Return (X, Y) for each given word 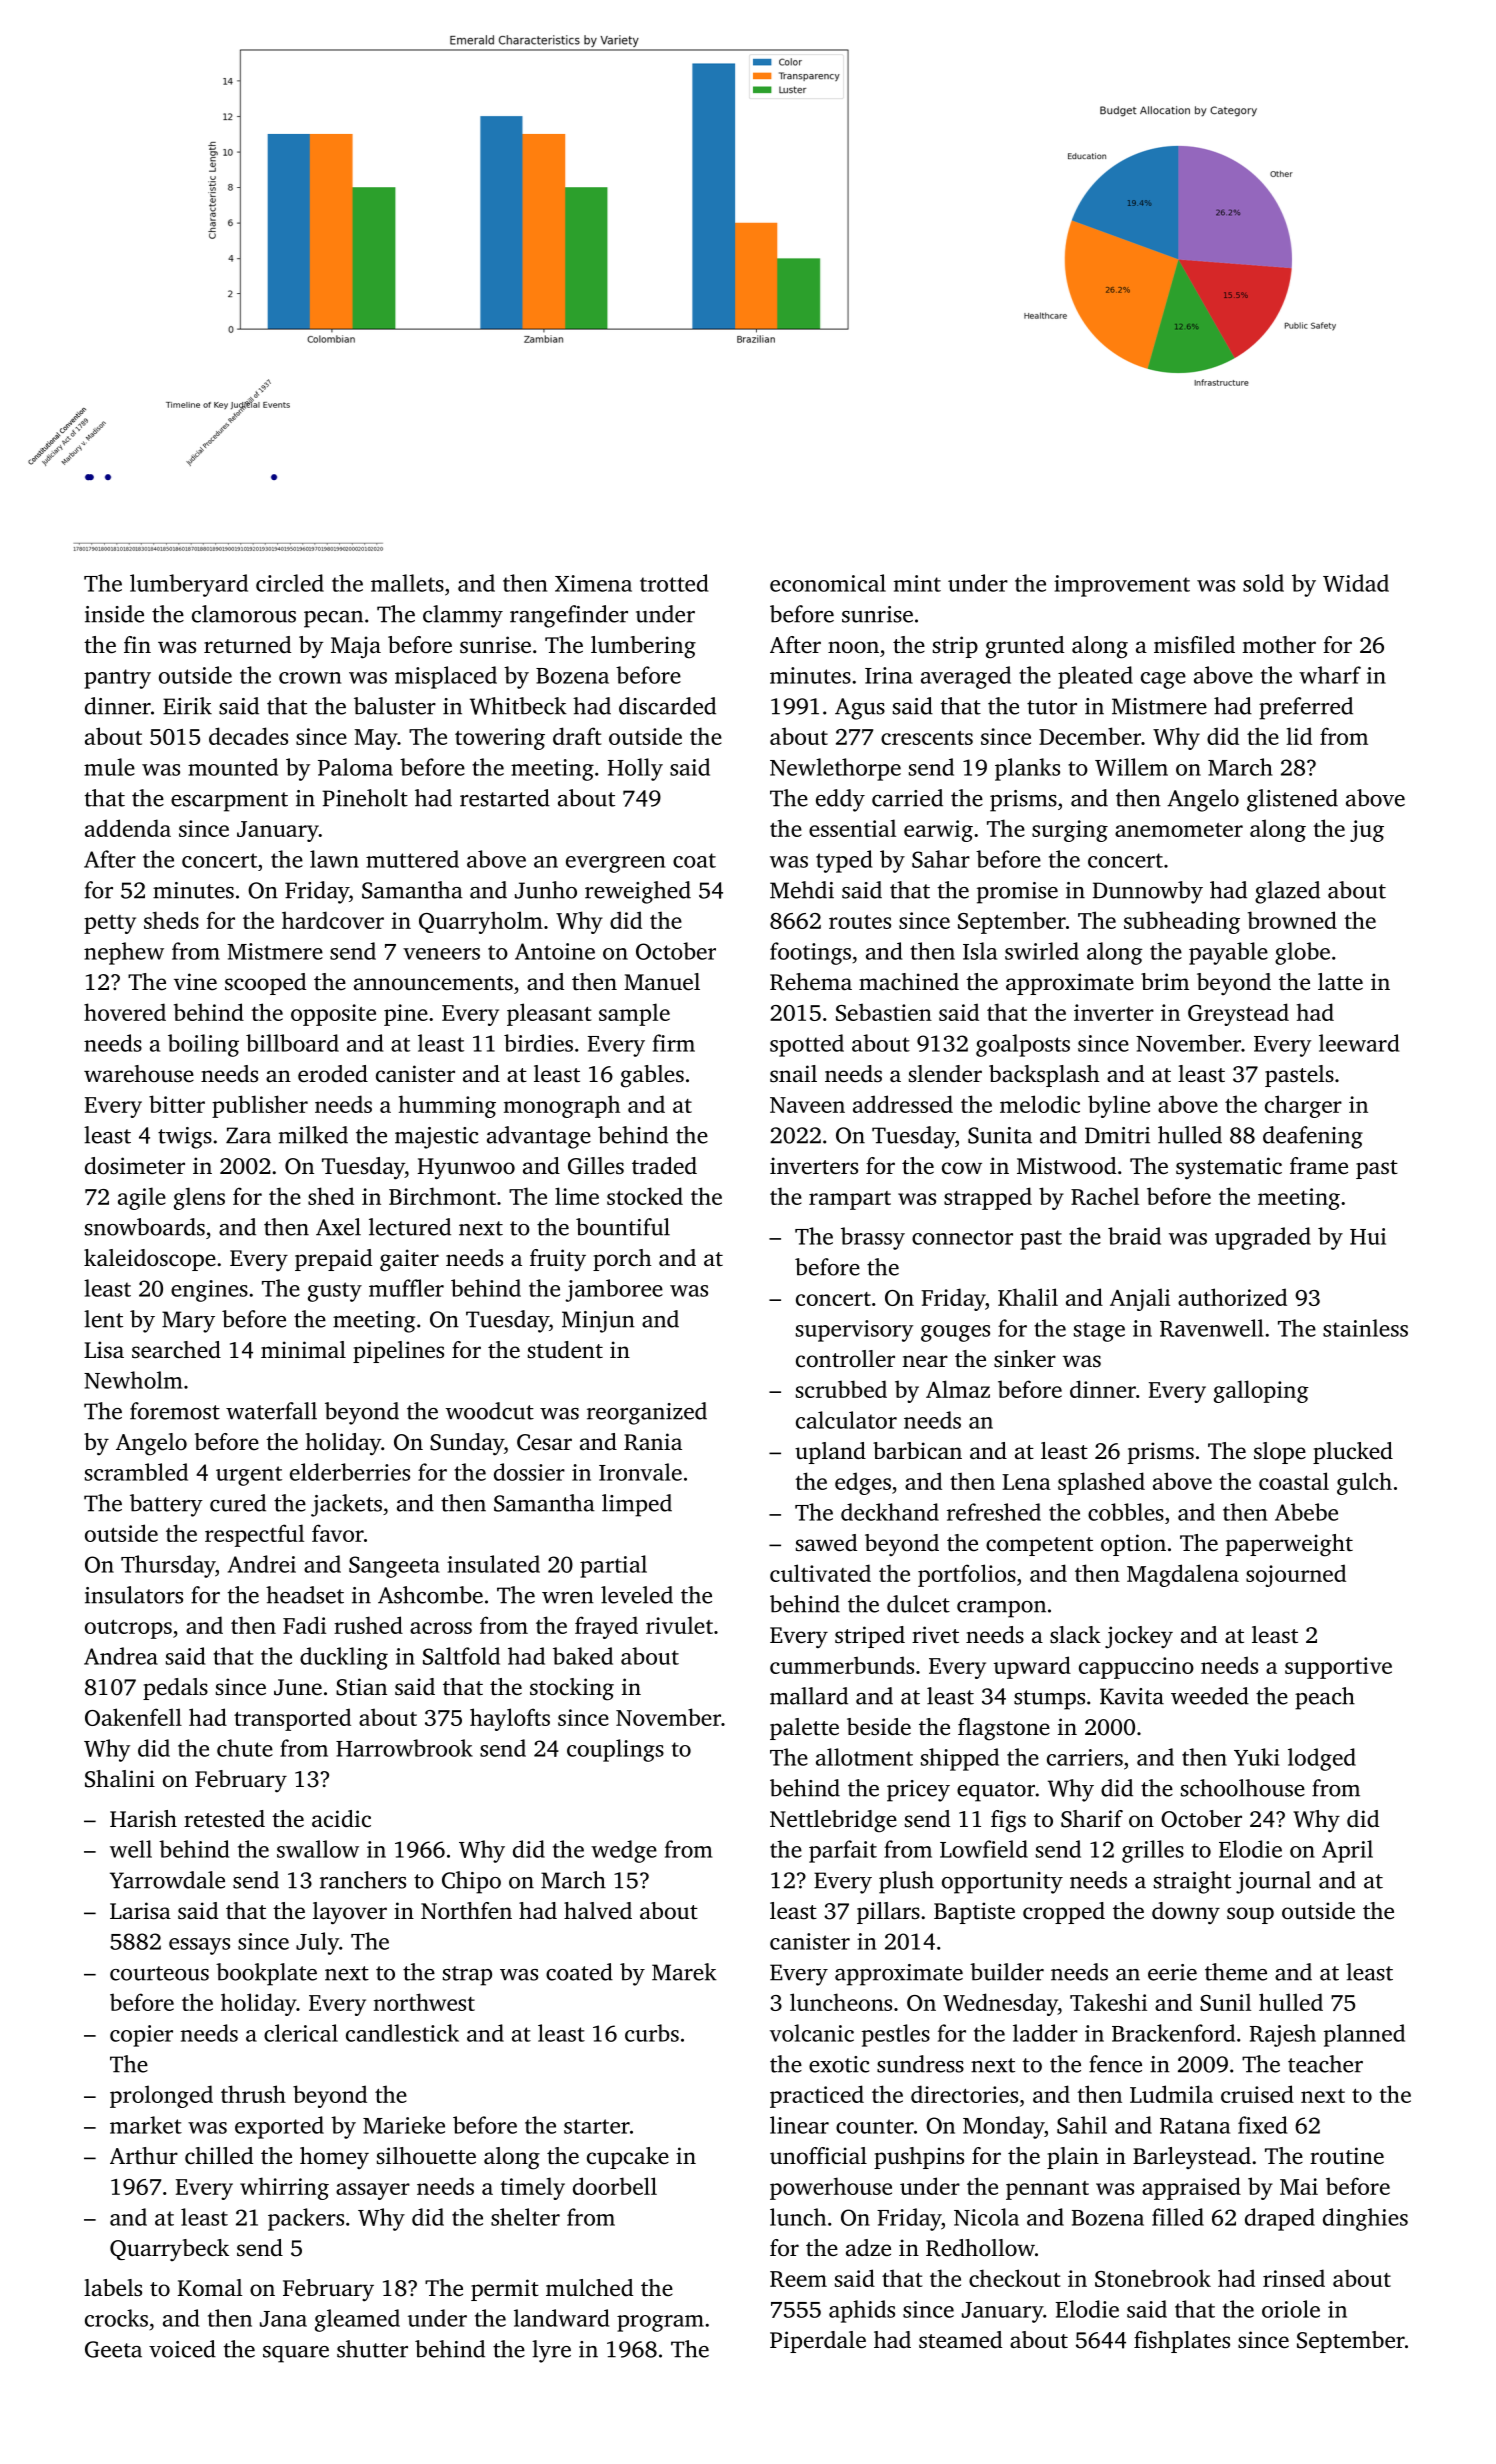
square (296, 2354)
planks (1027, 769)
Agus (860, 709)
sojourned (1296, 1575)
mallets (407, 583)
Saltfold (461, 1656)
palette (804, 1729)
